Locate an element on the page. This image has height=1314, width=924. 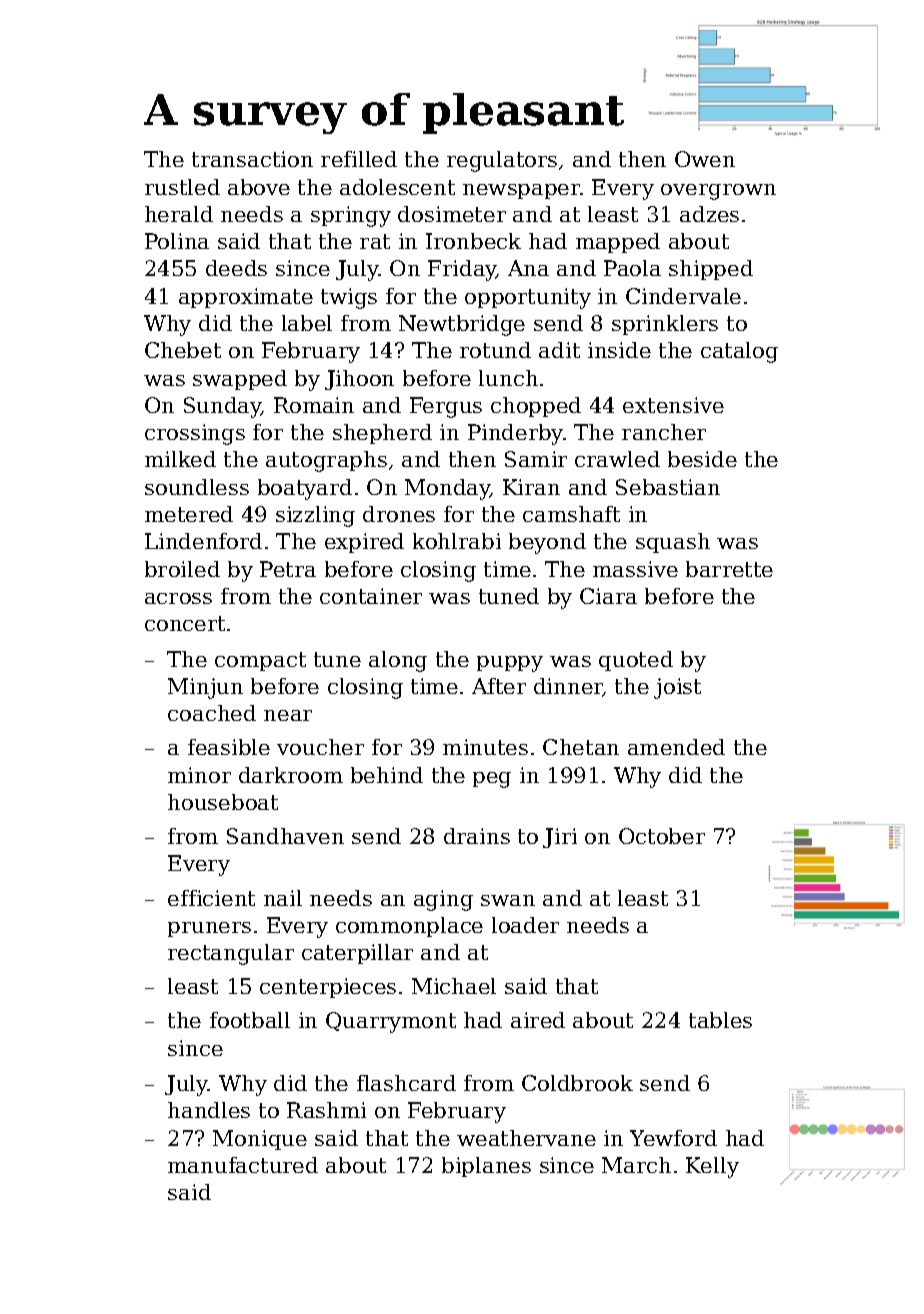
Owen is located at coordinates (705, 159).
